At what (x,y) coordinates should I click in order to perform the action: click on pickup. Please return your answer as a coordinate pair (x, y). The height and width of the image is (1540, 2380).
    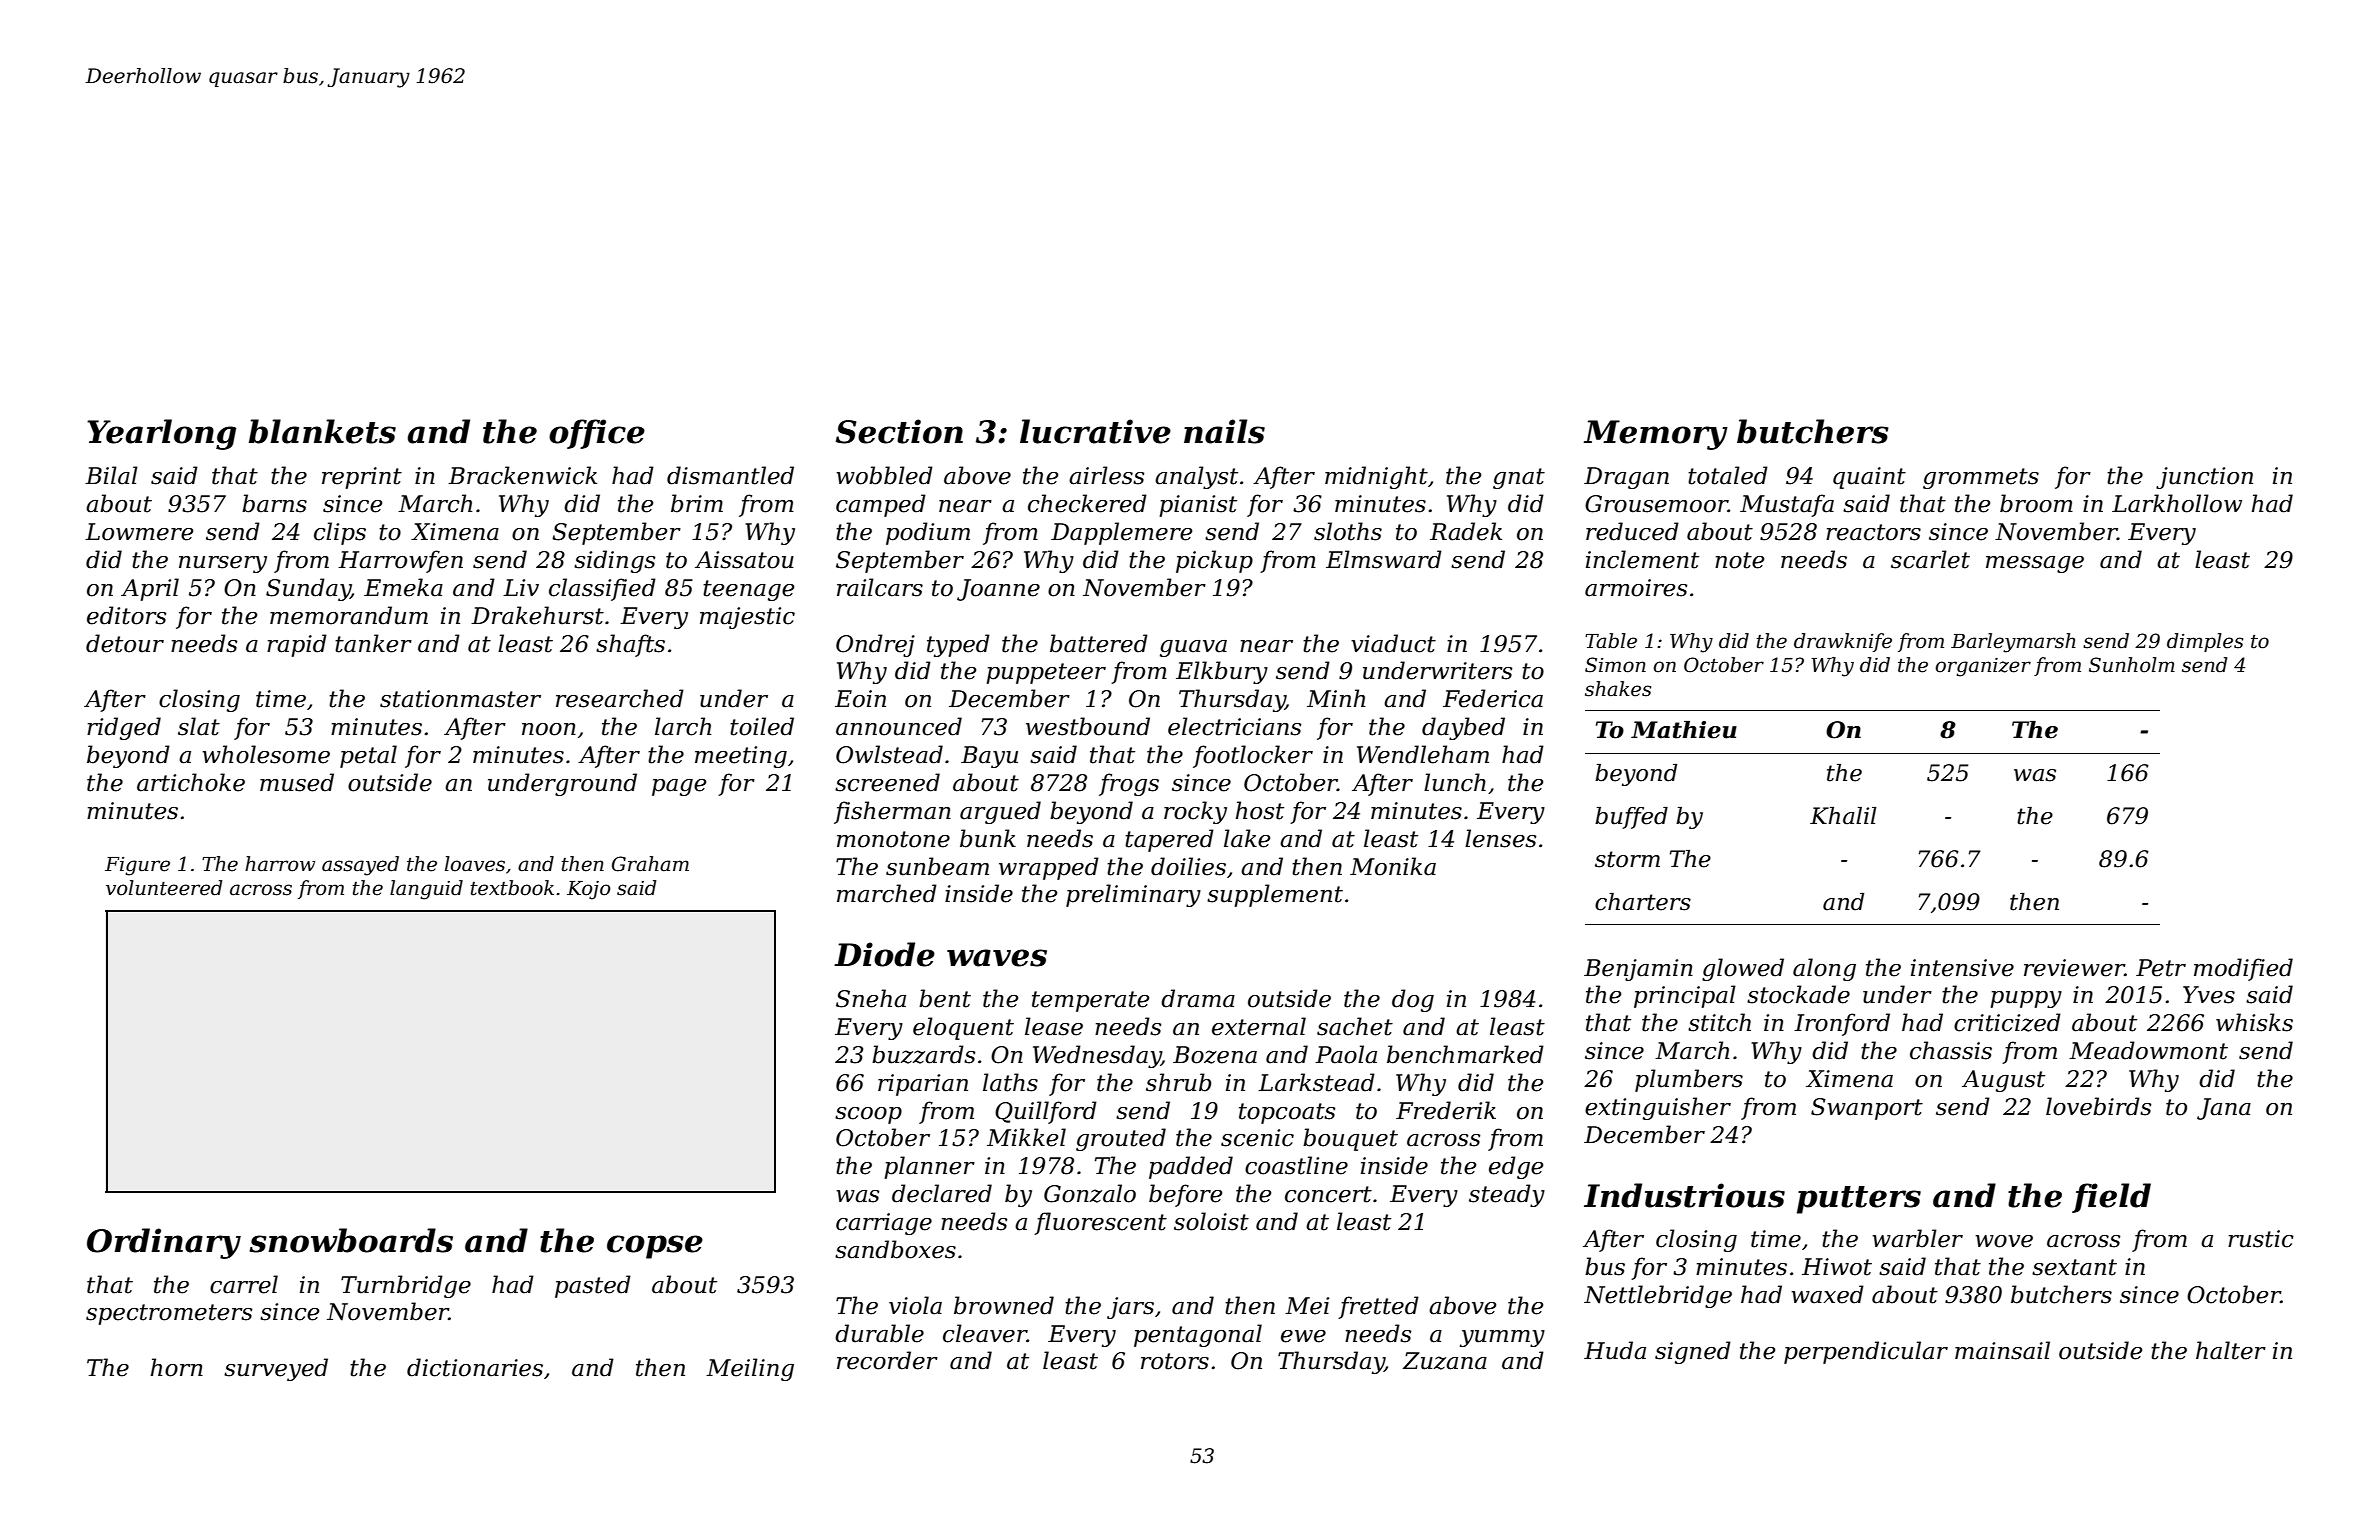
    Looking at the image, I should click on (1214, 561).
